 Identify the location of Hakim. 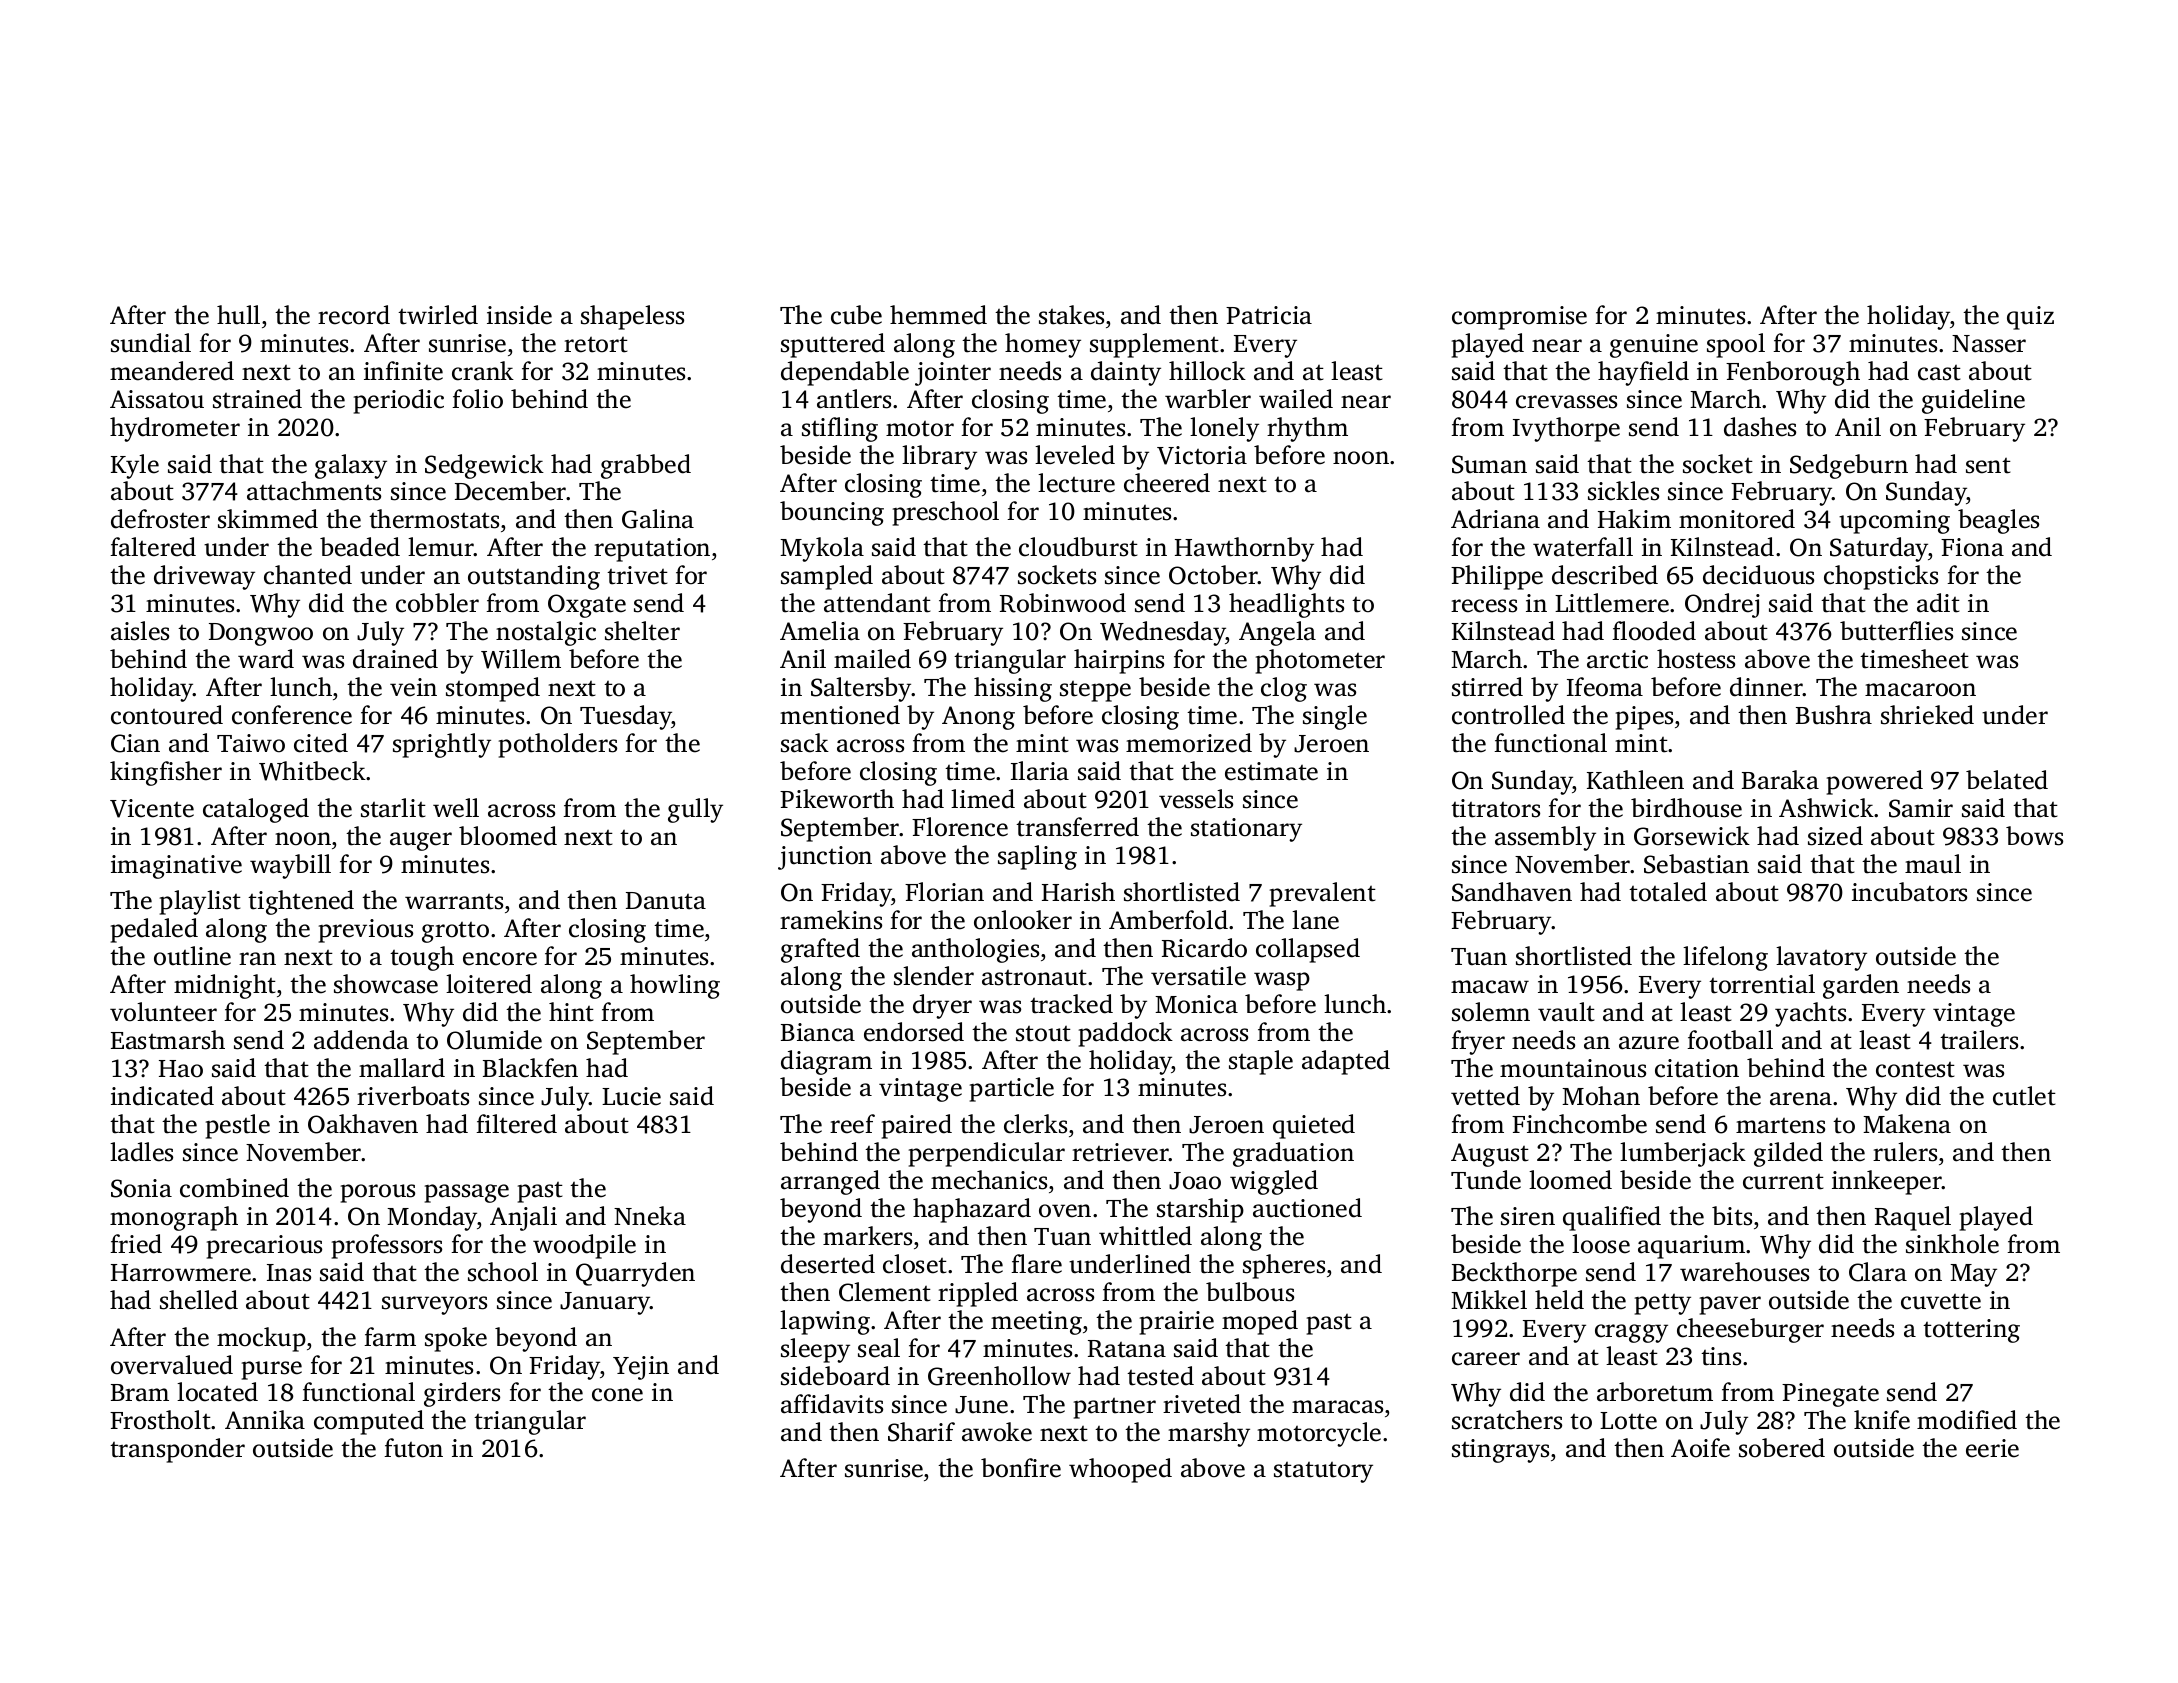
(1634, 519).
